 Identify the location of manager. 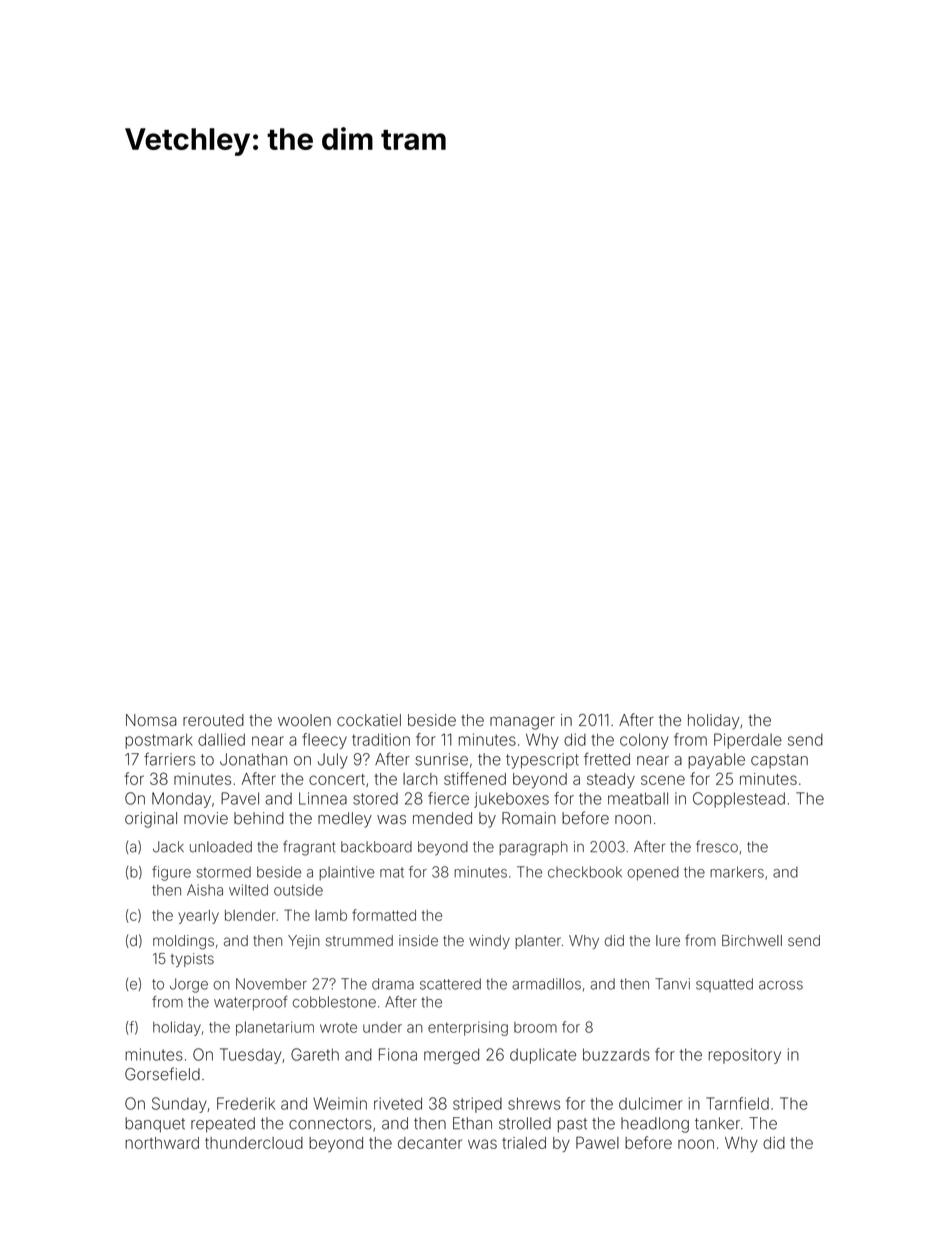
(522, 723).
